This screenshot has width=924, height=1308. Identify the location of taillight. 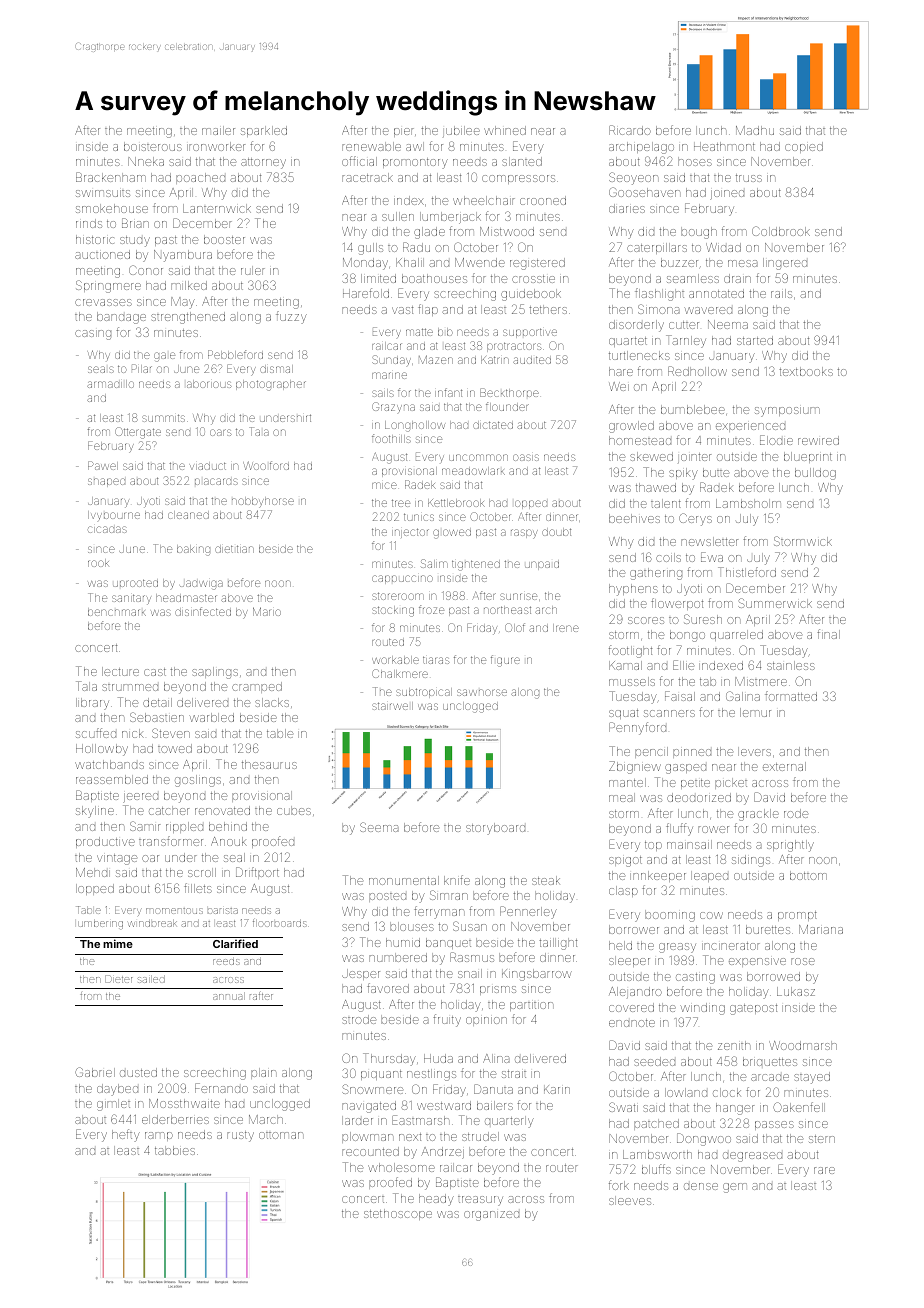
(558, 944).
